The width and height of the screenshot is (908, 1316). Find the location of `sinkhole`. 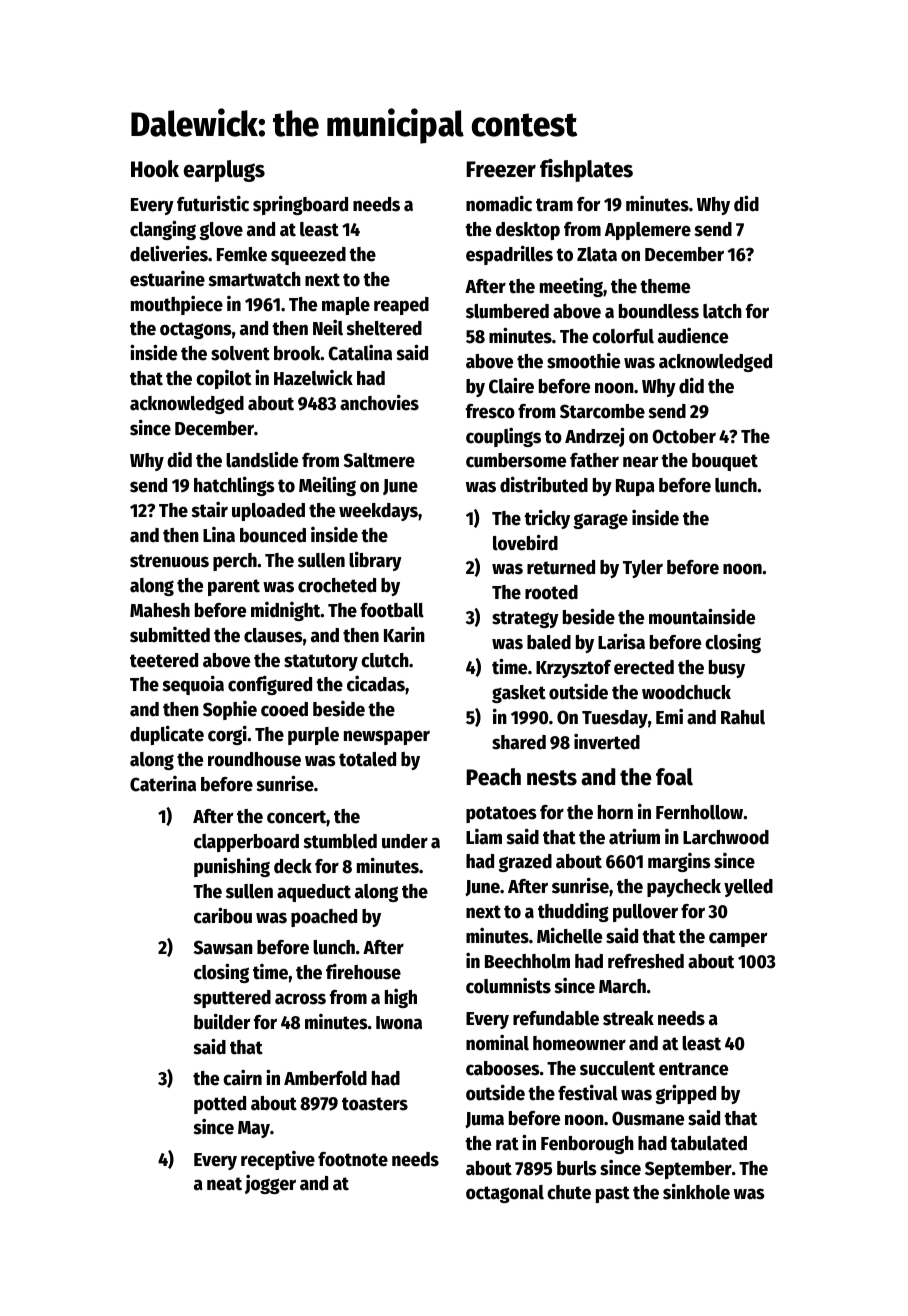

sinkhole is located at coordinates (696, 1191).
